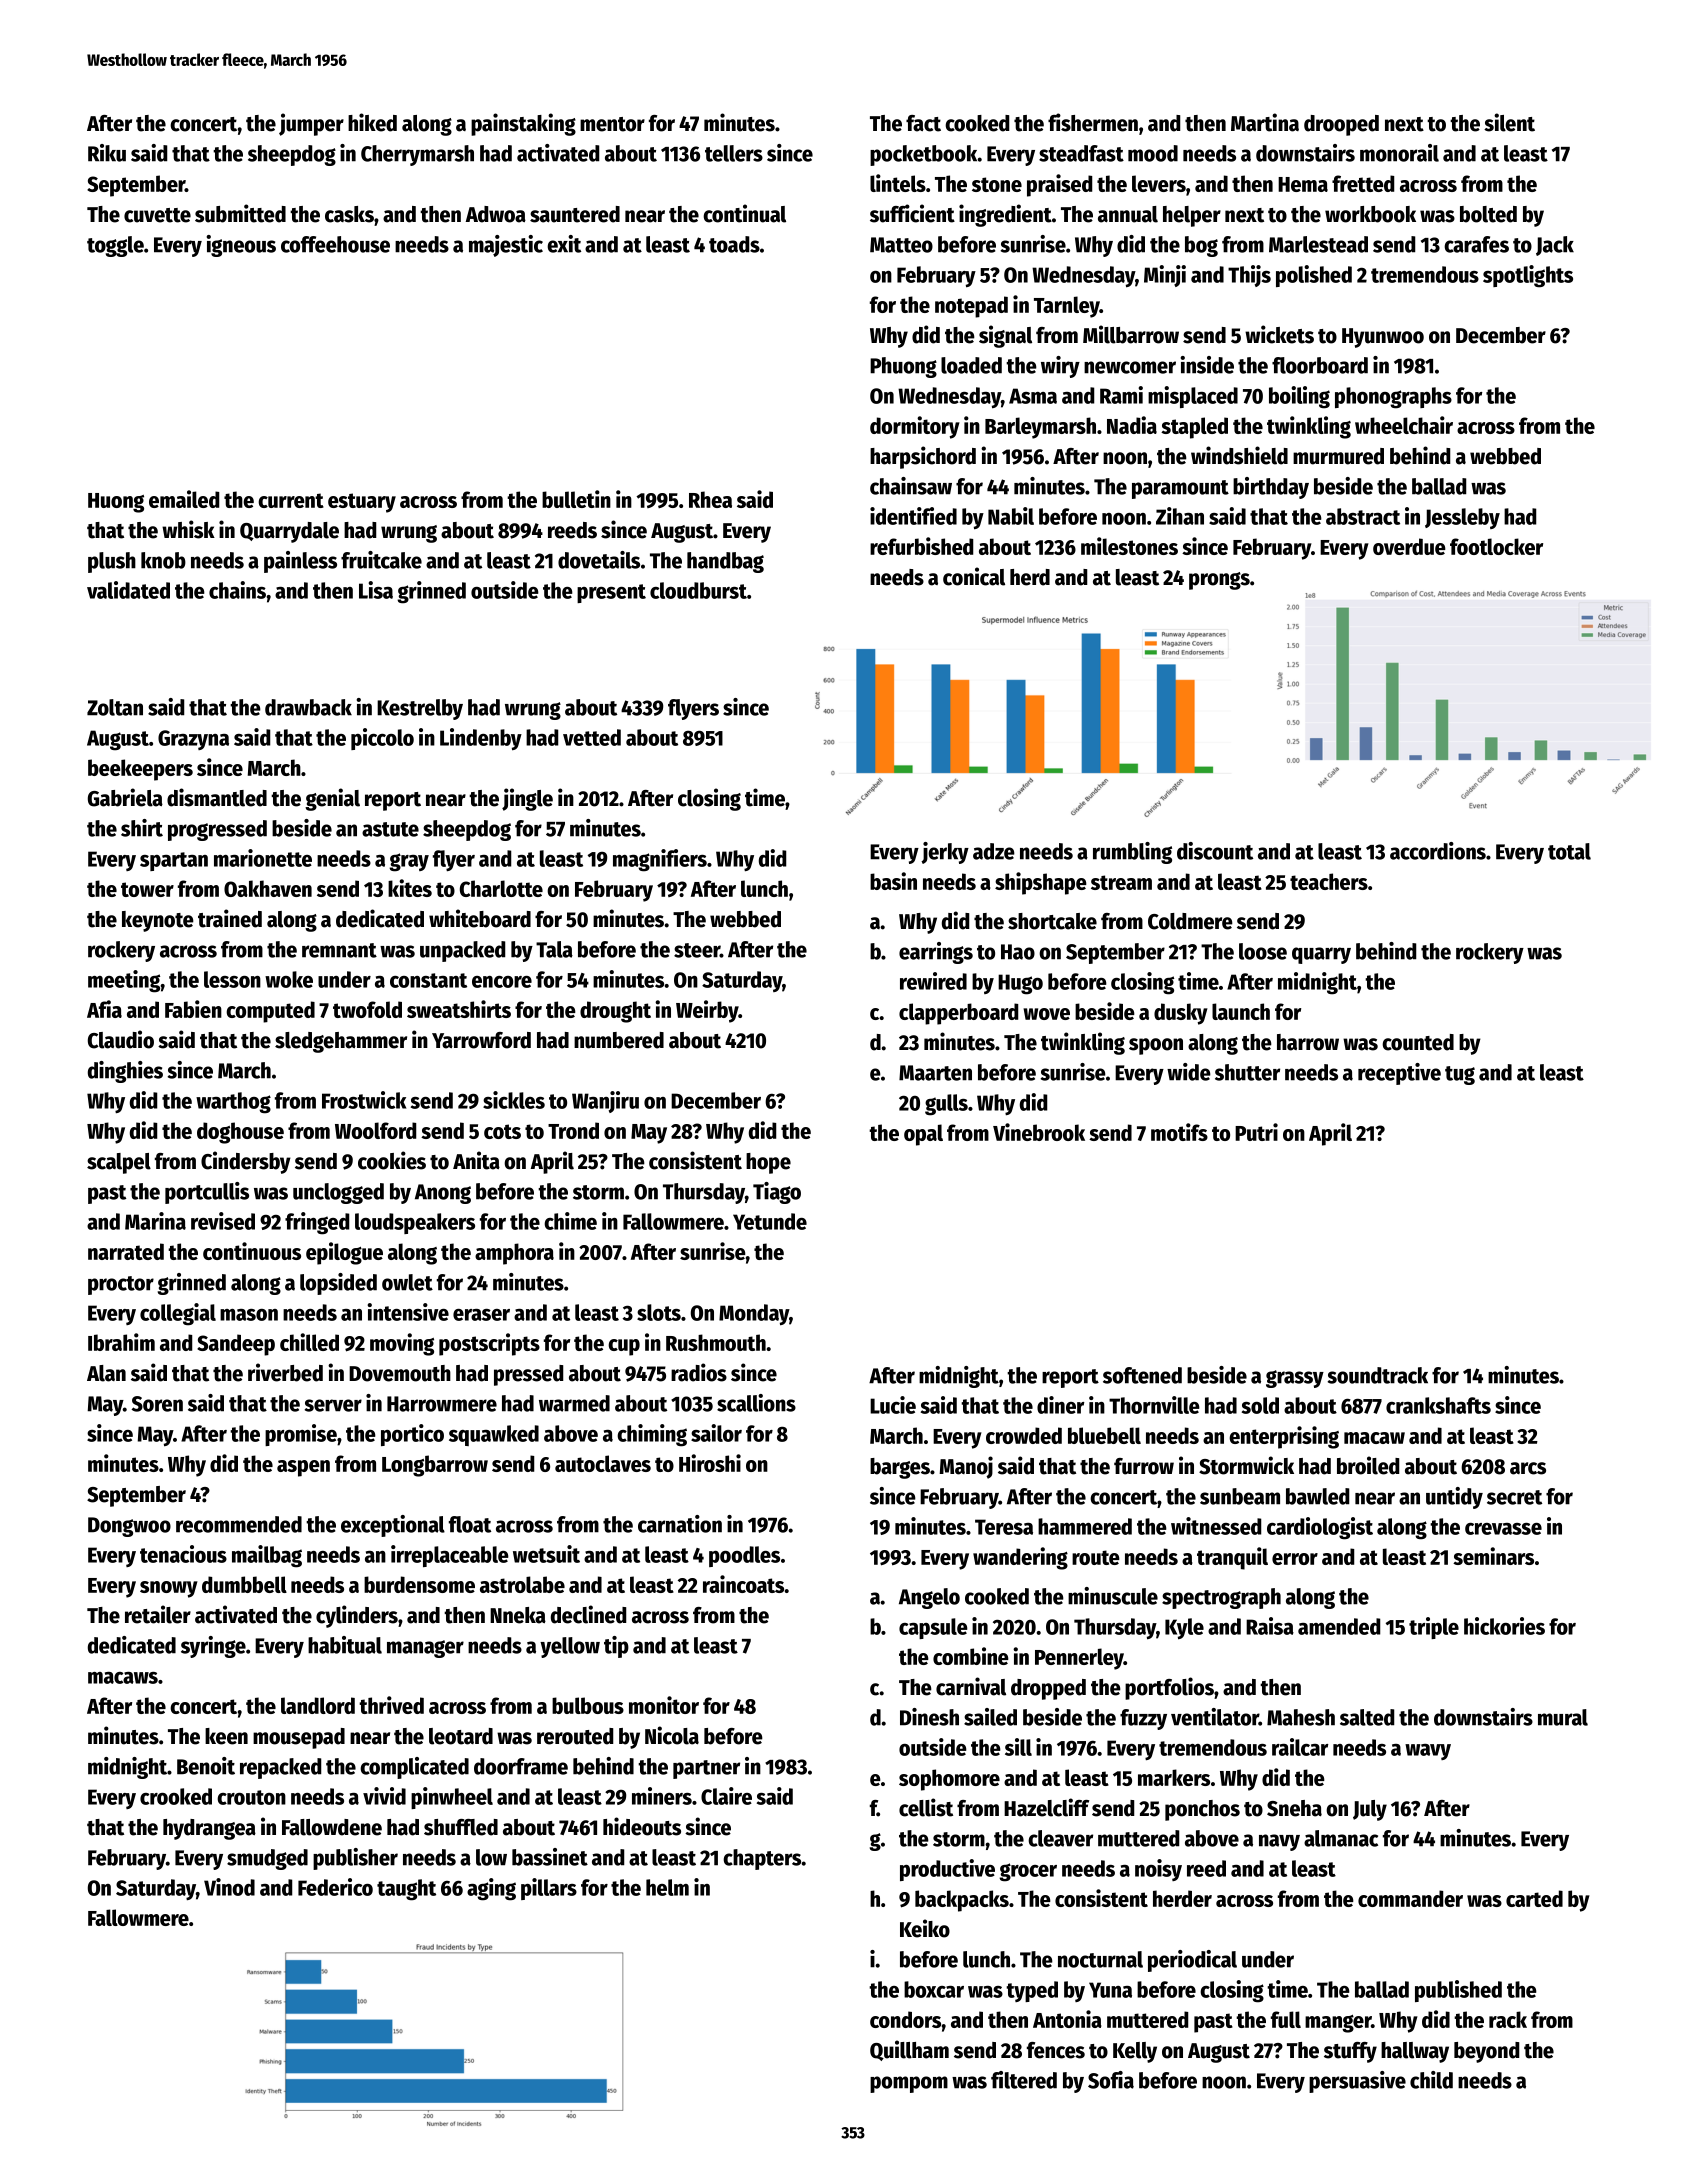 The width and height of the page is (1683, 2178). Describe the element at coordinates (362, 503) in the page. I see `estuary` at that location.
